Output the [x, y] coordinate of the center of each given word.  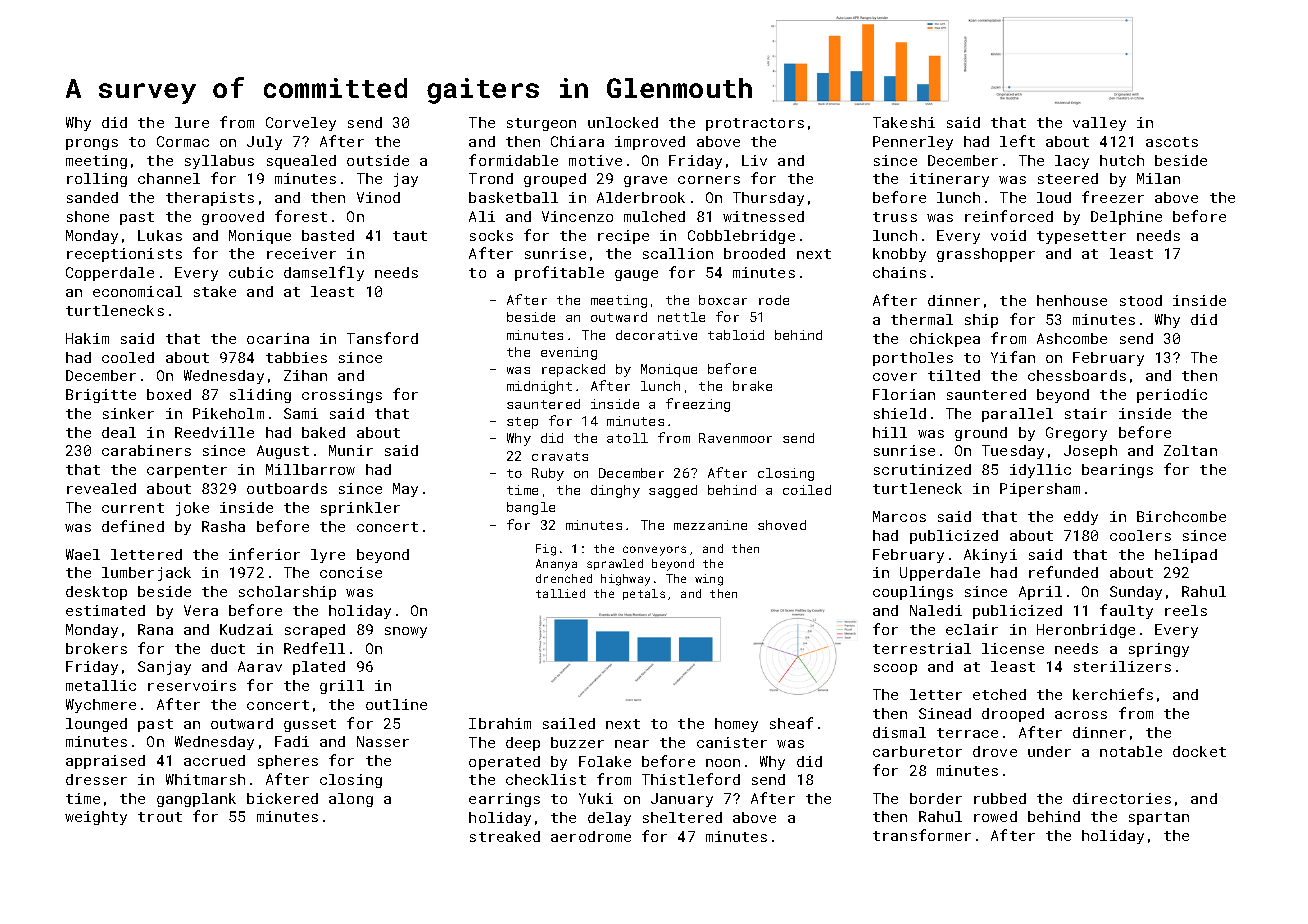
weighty [96, 818]
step [522, 423]
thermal [922, 319]
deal [119, 432]
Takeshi [904, 122]
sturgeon [541, 124]
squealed [301, 162]
